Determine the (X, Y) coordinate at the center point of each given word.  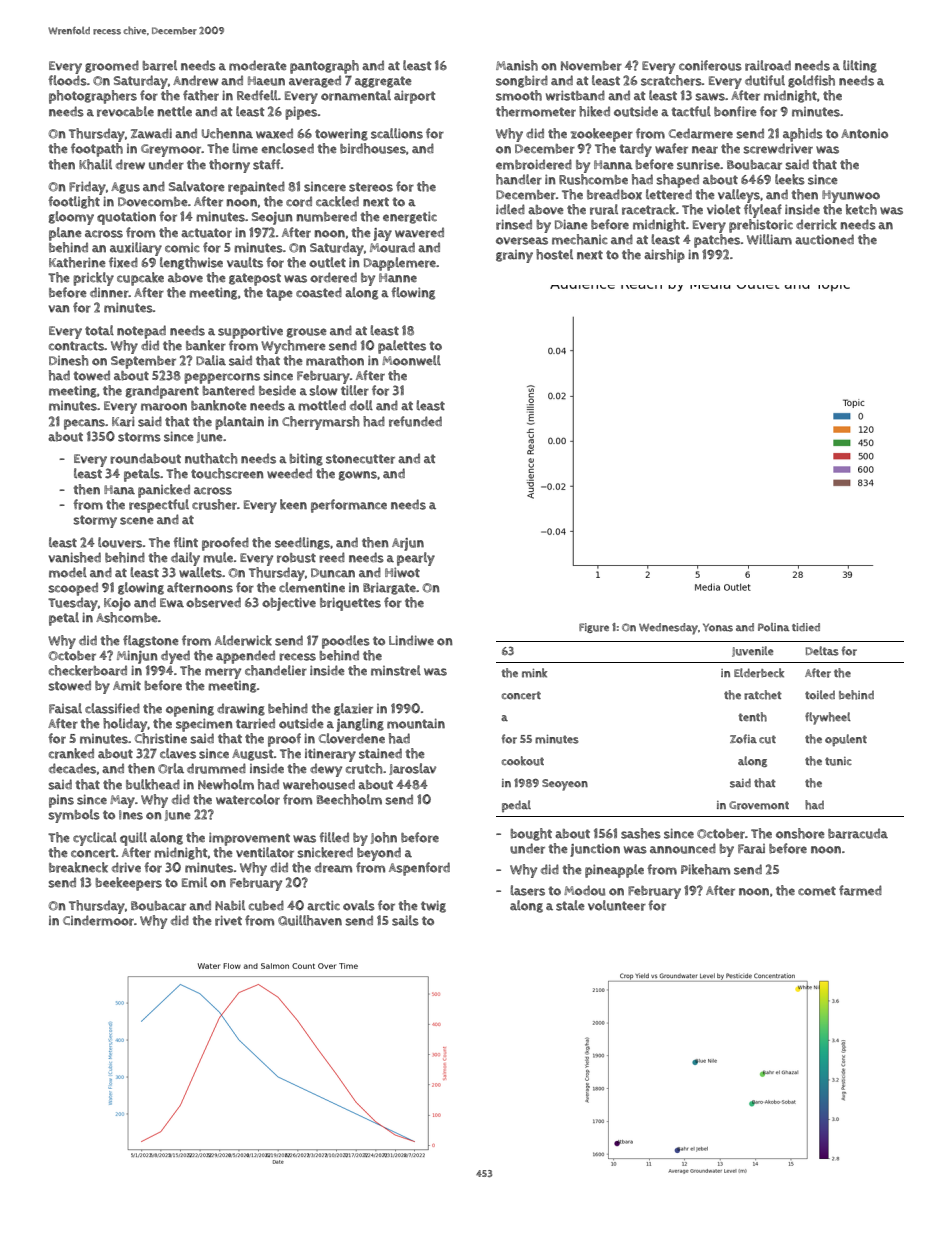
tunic (838, 761)
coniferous (710, 65)
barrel (160, 65)
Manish (517, 65)
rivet (228, 920)
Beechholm (349, 799)
